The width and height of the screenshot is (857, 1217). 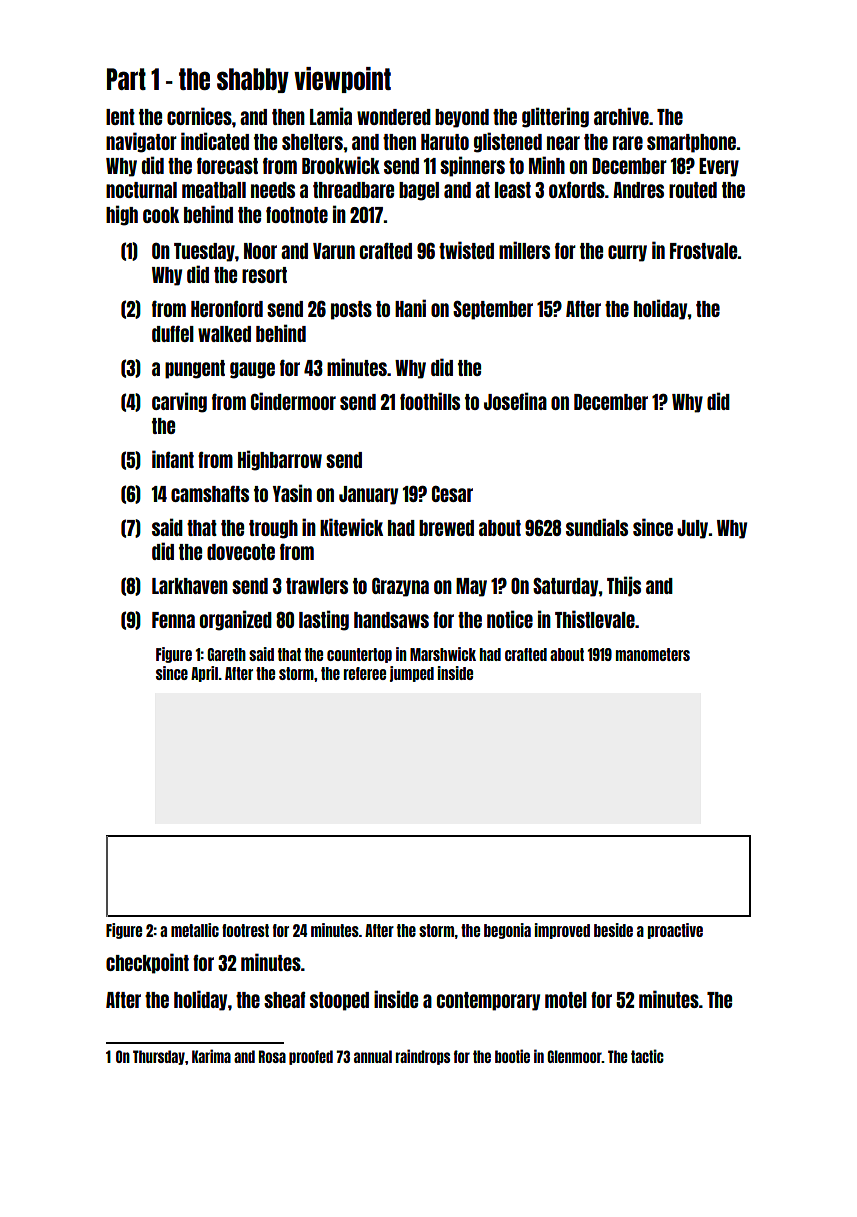 What do you see at coordinates (159, 1057) in the screenshot?
I see `Thursday` at bounding box center [159, 1057].
